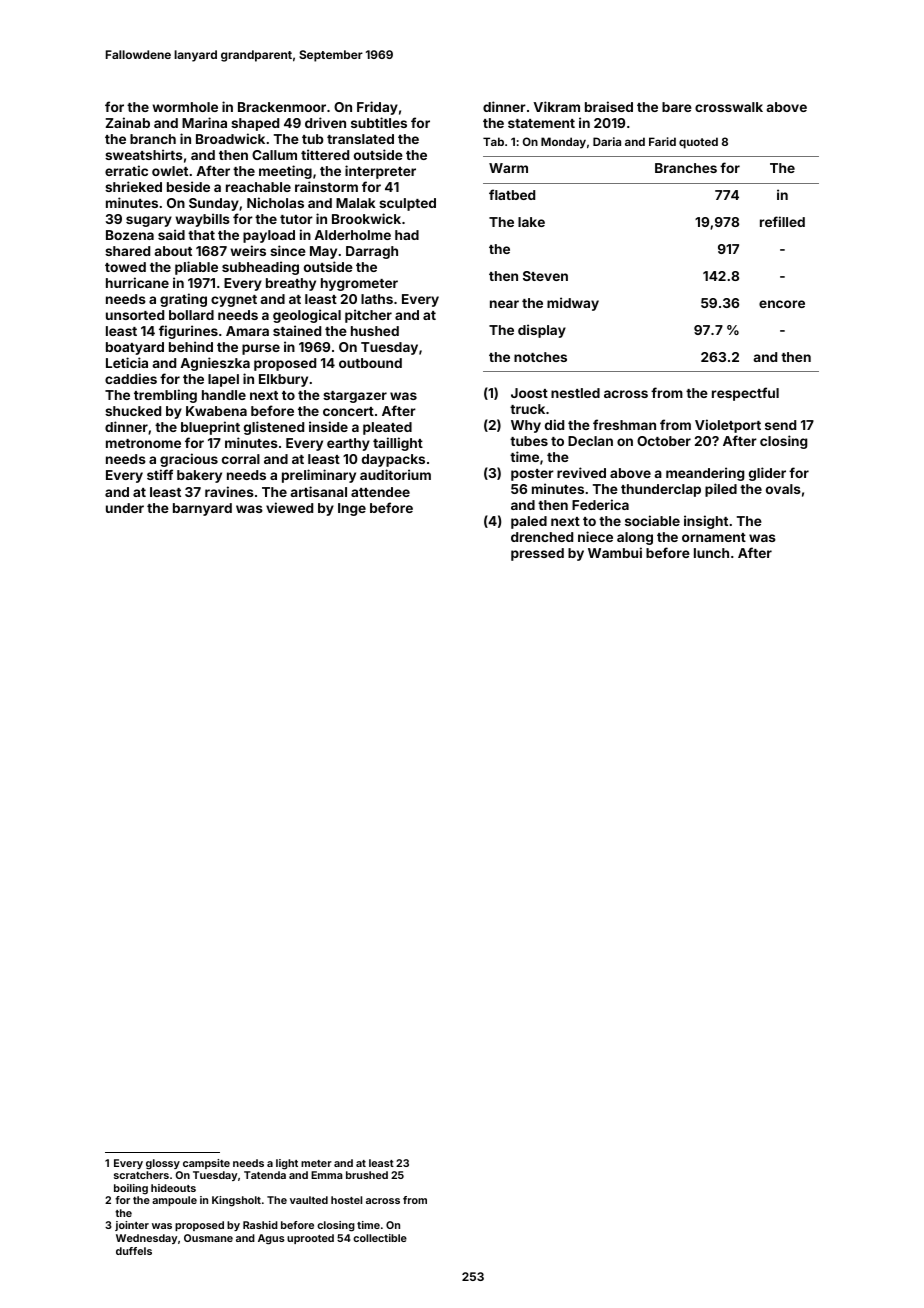  What do you see at coordinates (163, 1164) in the screenshot?
I see `glossy` at bounding box center [163, 1164].
